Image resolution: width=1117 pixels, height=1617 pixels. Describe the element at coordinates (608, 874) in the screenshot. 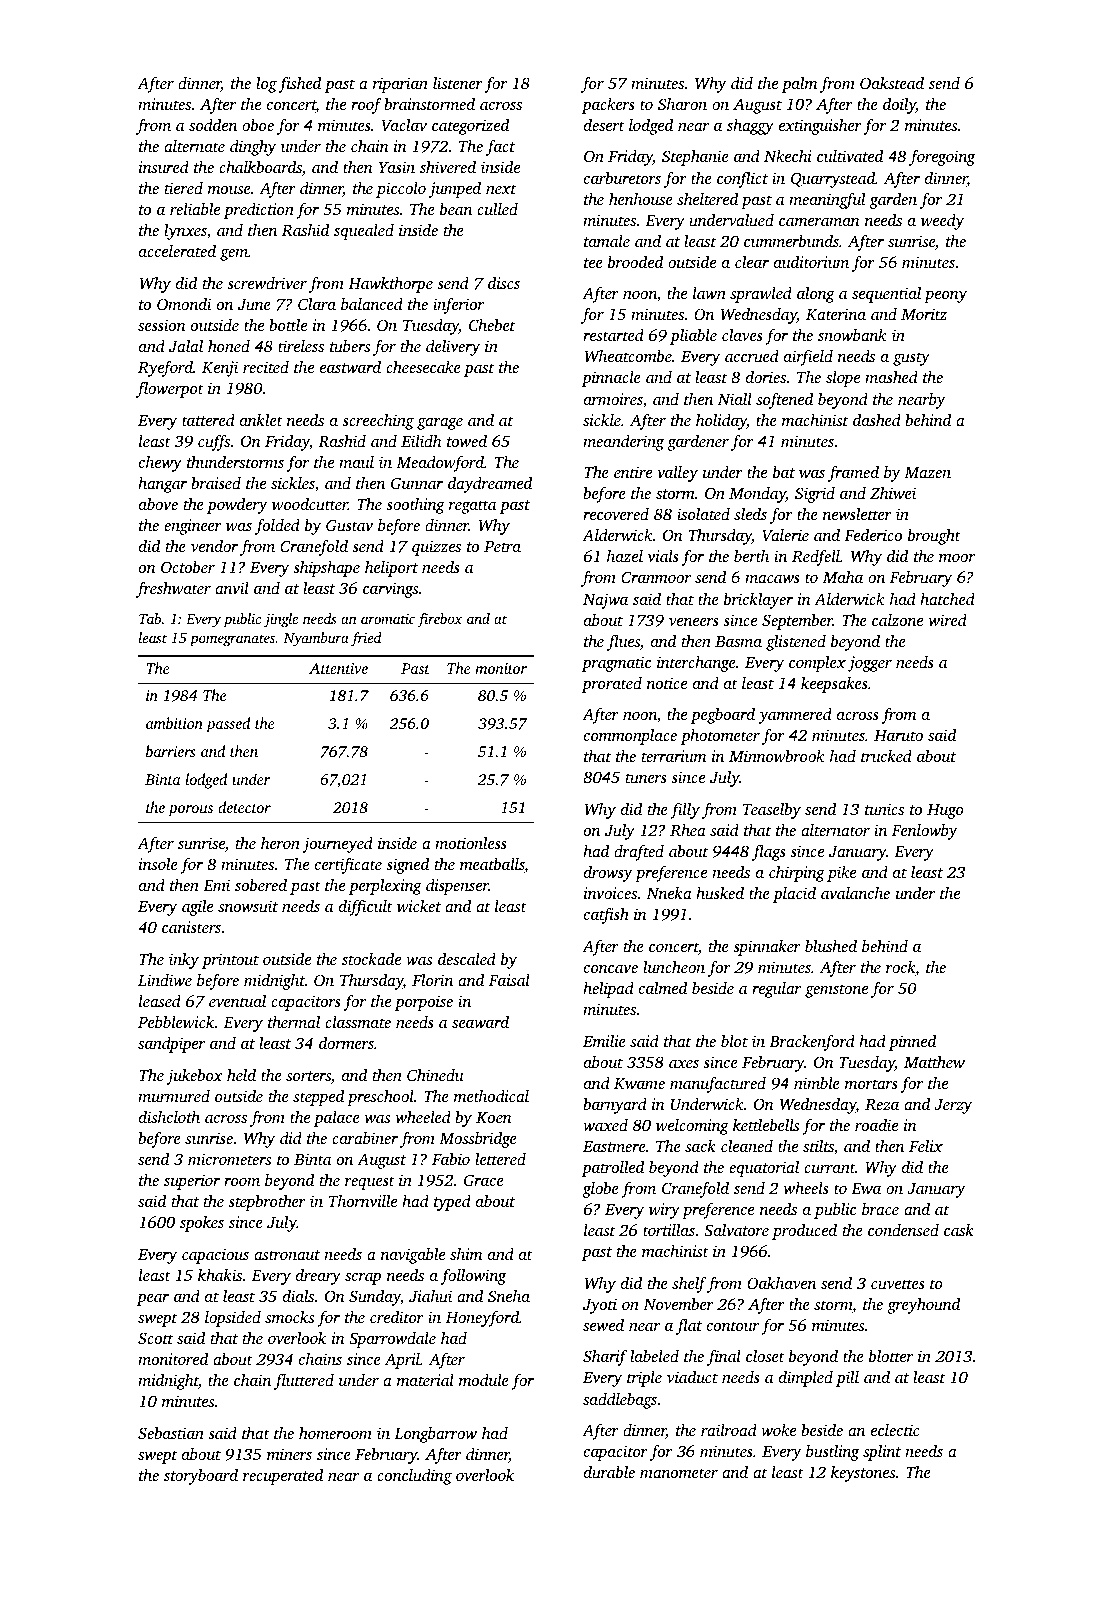

I see `drowsy` at that location.
